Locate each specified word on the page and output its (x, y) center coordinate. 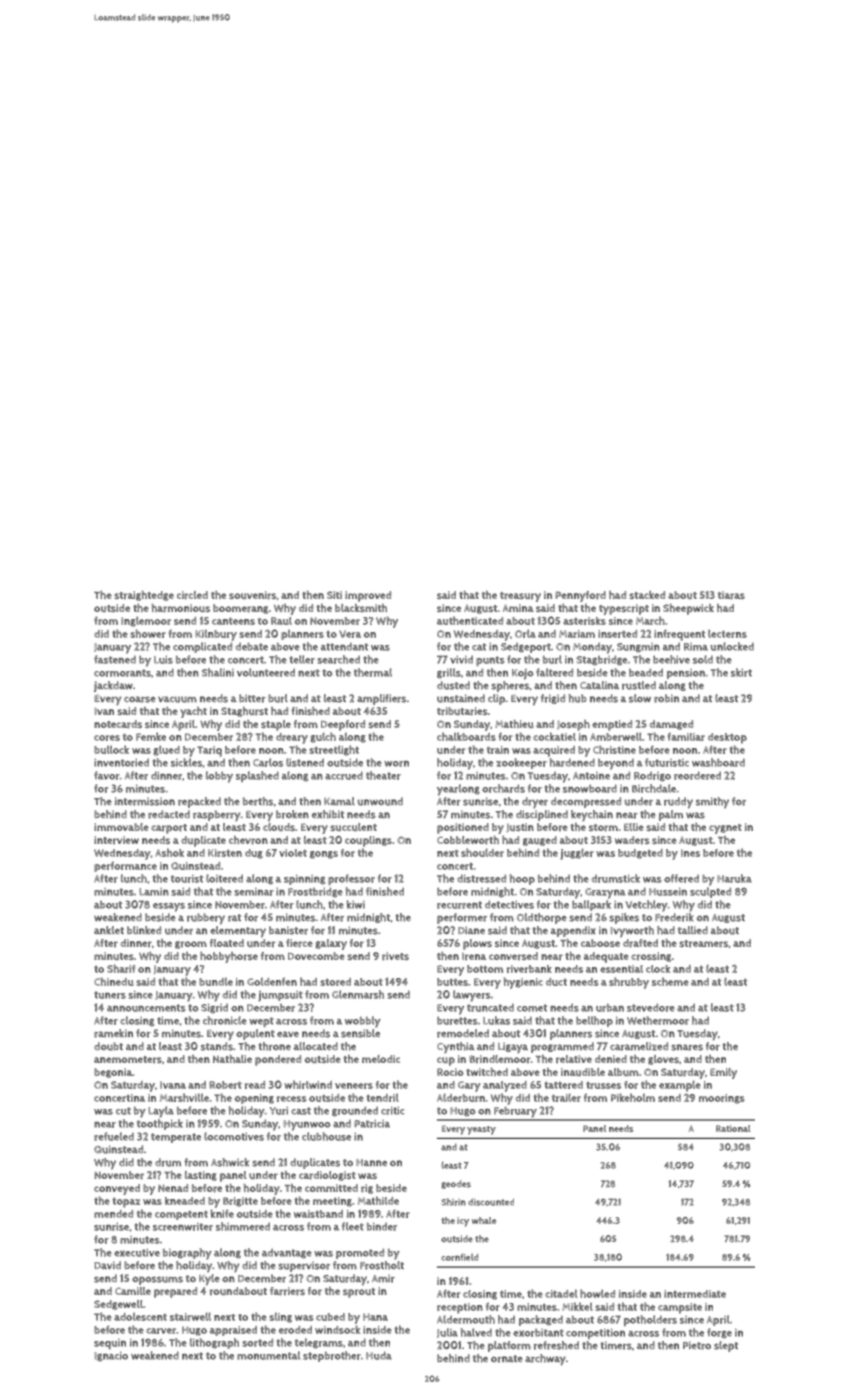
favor (107, 775)
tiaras (731, 595)
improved (368, 596)
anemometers (128, 1060)
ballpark (591, 905)
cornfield (459, 1257)
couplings (368, 841)
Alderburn (461, 1097)
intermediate (695, 1294)
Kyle (209, 1279)
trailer (566, 1097)
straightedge (144, 596)
